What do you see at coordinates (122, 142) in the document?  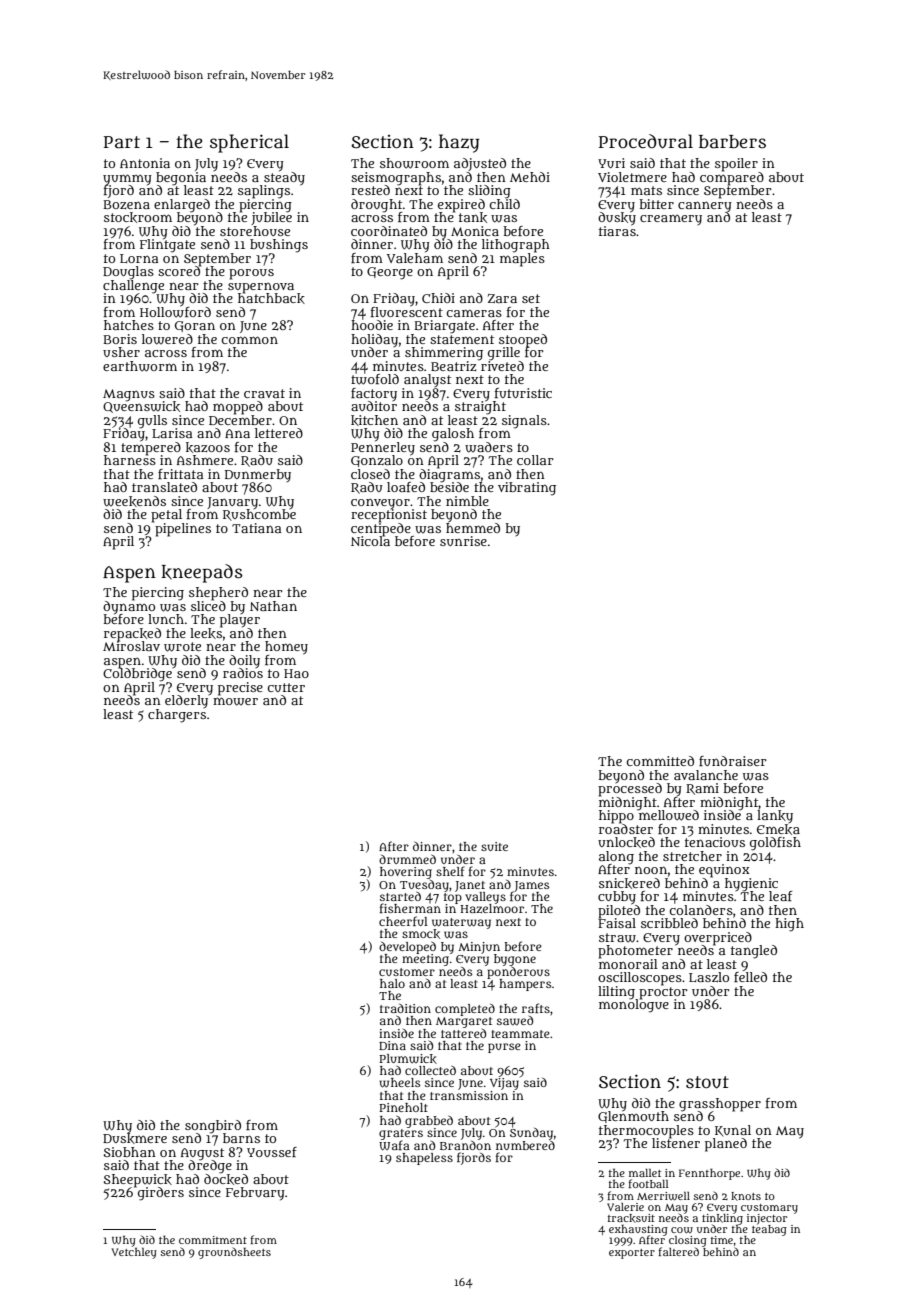 I see `Part` at bounding box center [122, 142].
